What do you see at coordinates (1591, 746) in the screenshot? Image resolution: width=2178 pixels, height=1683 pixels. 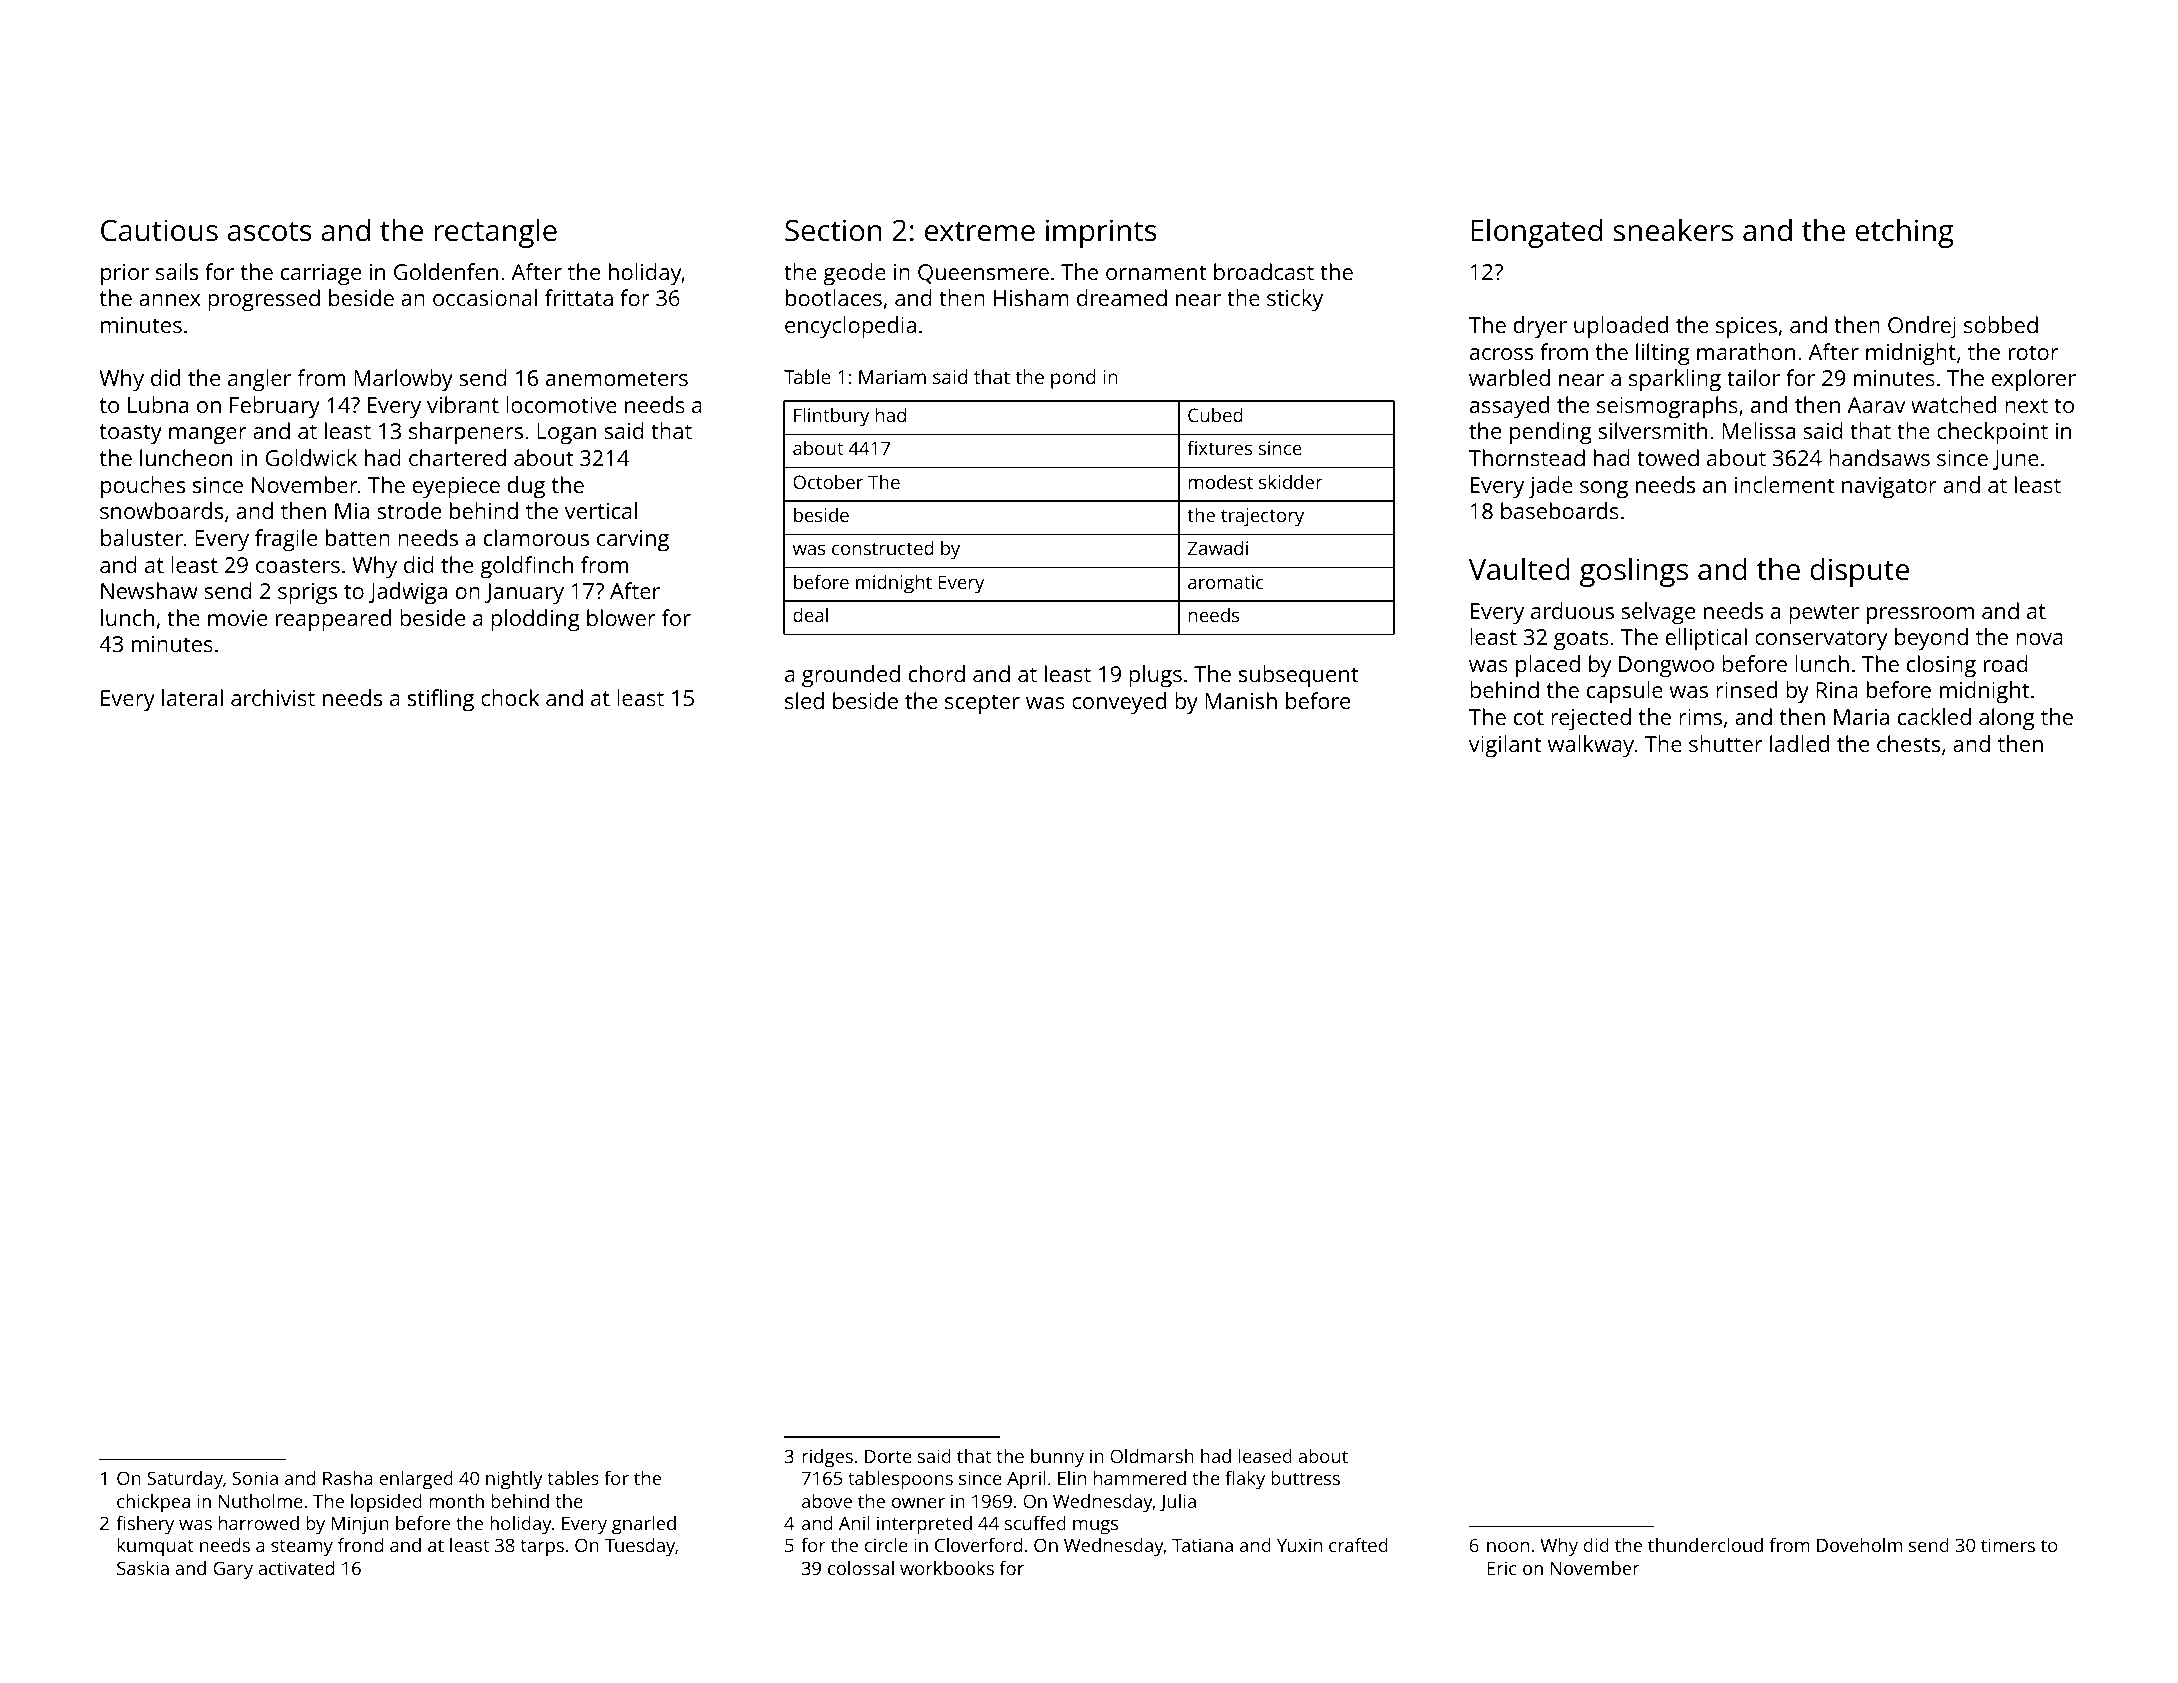 I see `walkway` at bounding box center [1591, 746].
